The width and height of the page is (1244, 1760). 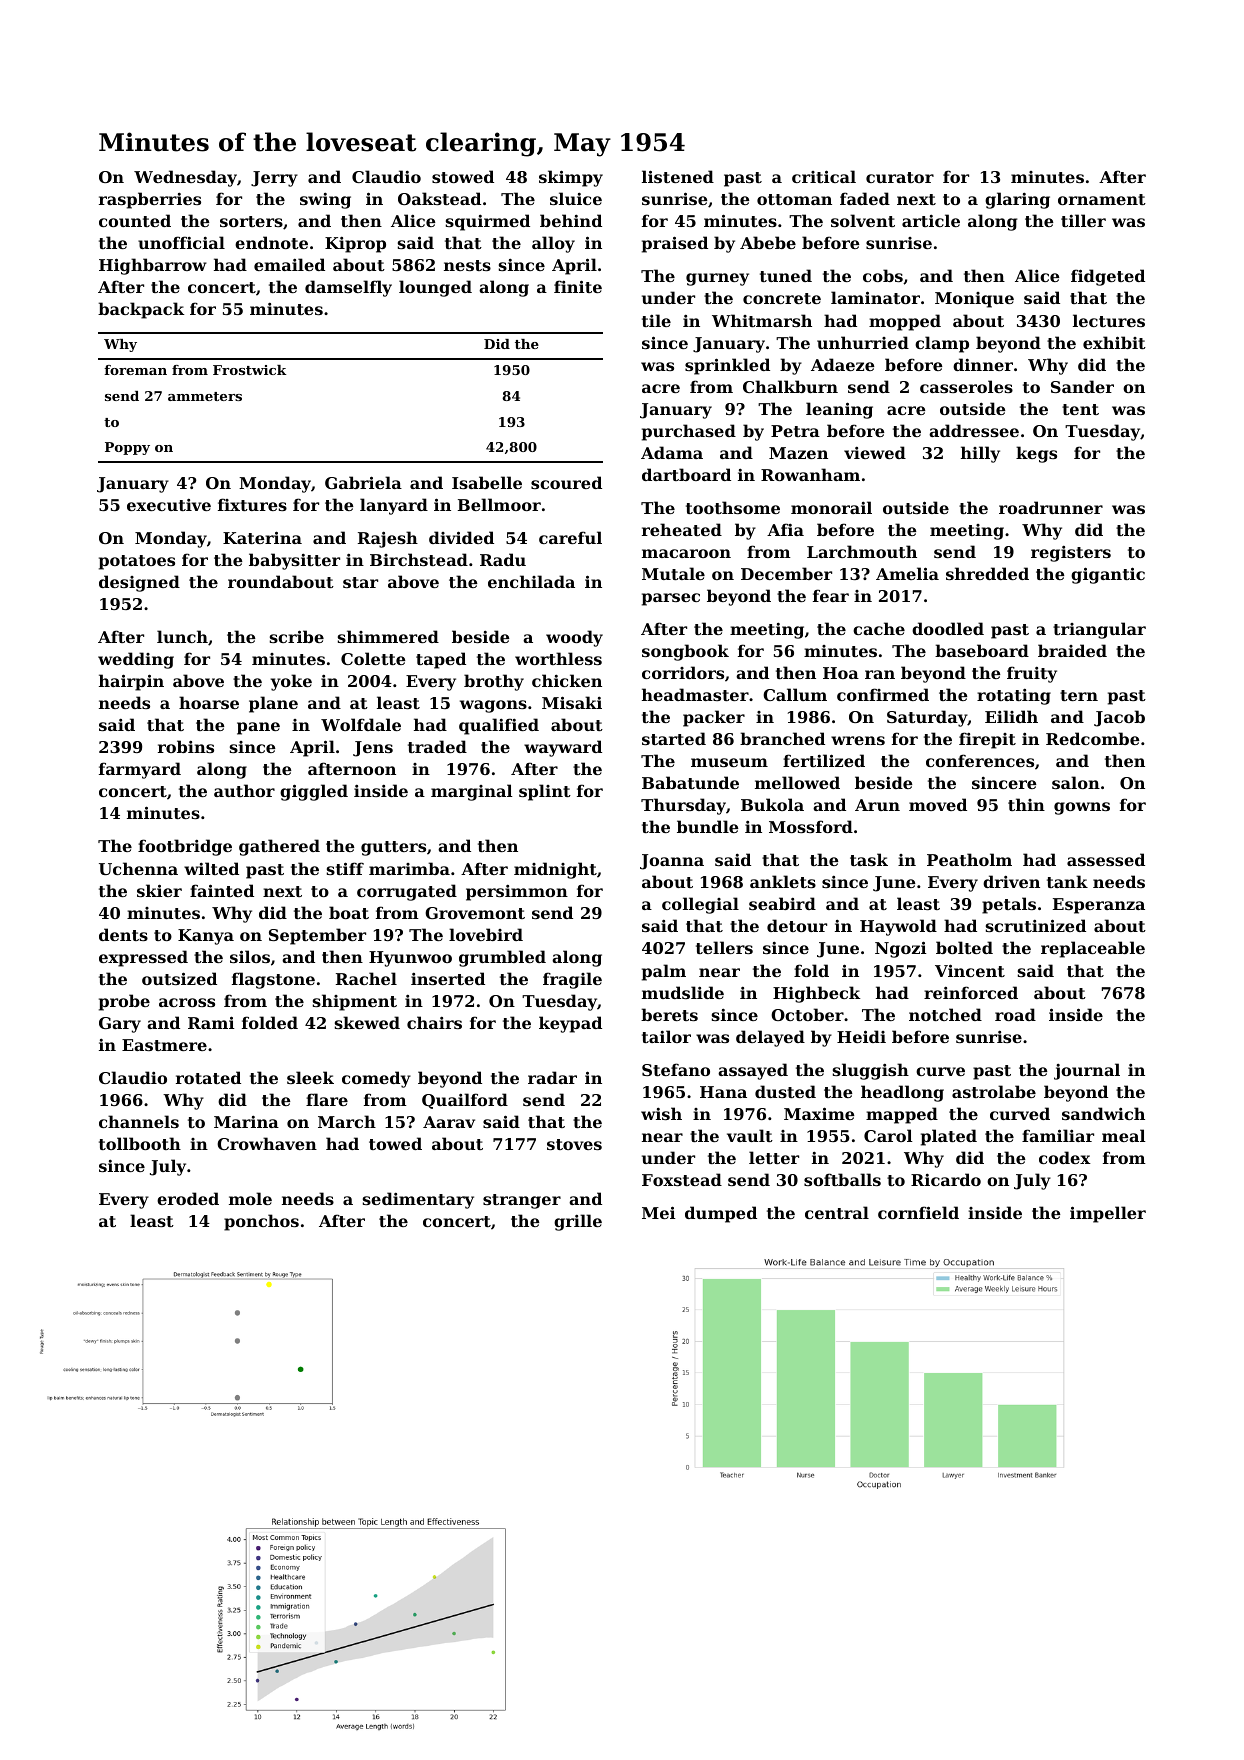 I want to click on Jerry, so click(x=274, y=179).
